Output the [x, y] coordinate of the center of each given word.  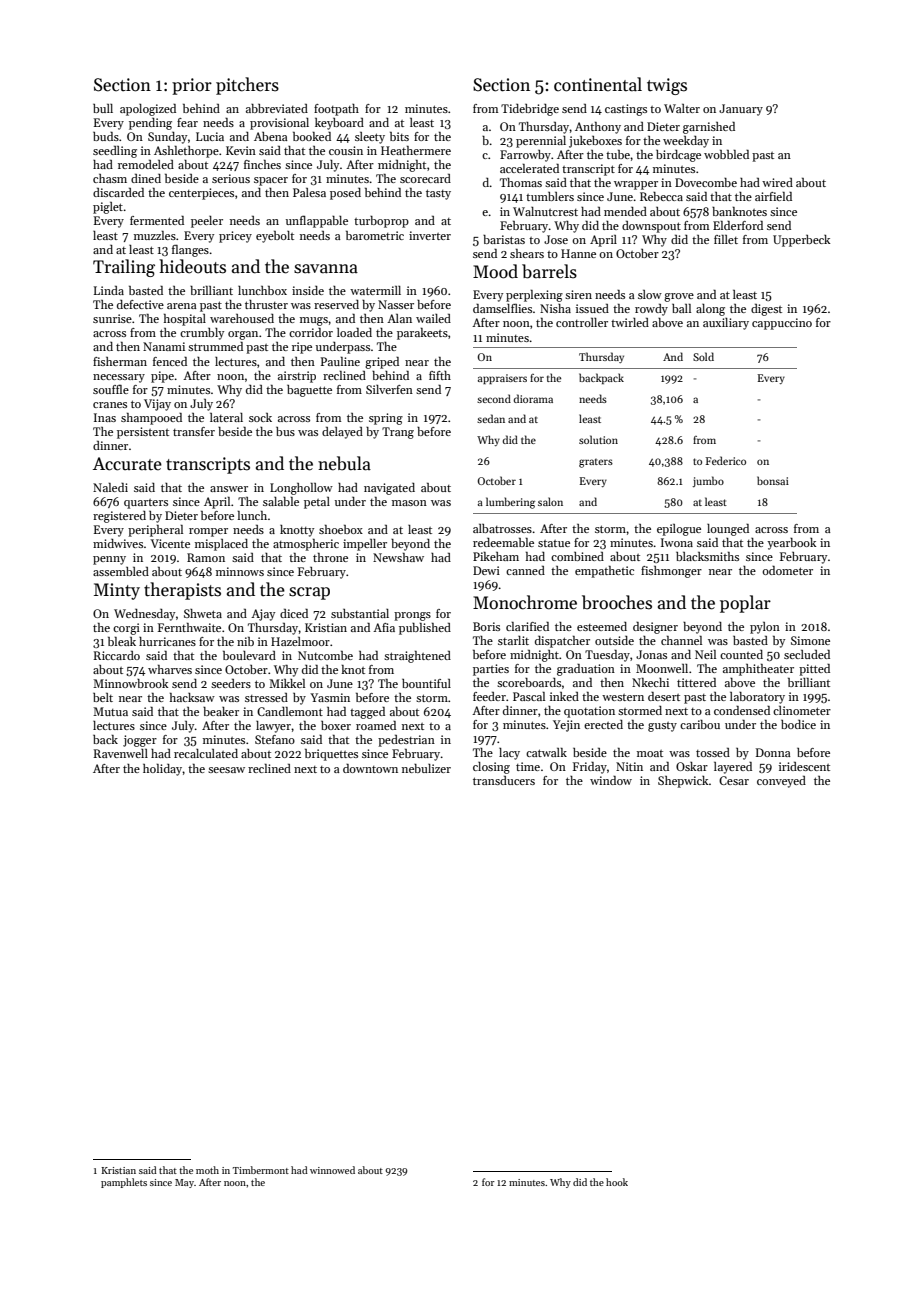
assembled [121, 571]
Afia [384, 627]
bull [103, 108]
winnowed [332, 1170]
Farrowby [525, 156]
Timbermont [261, 1170]
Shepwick [683, 782]
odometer [787, 570]
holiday [163, 770]
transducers [504, 780]
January [741, 110]
